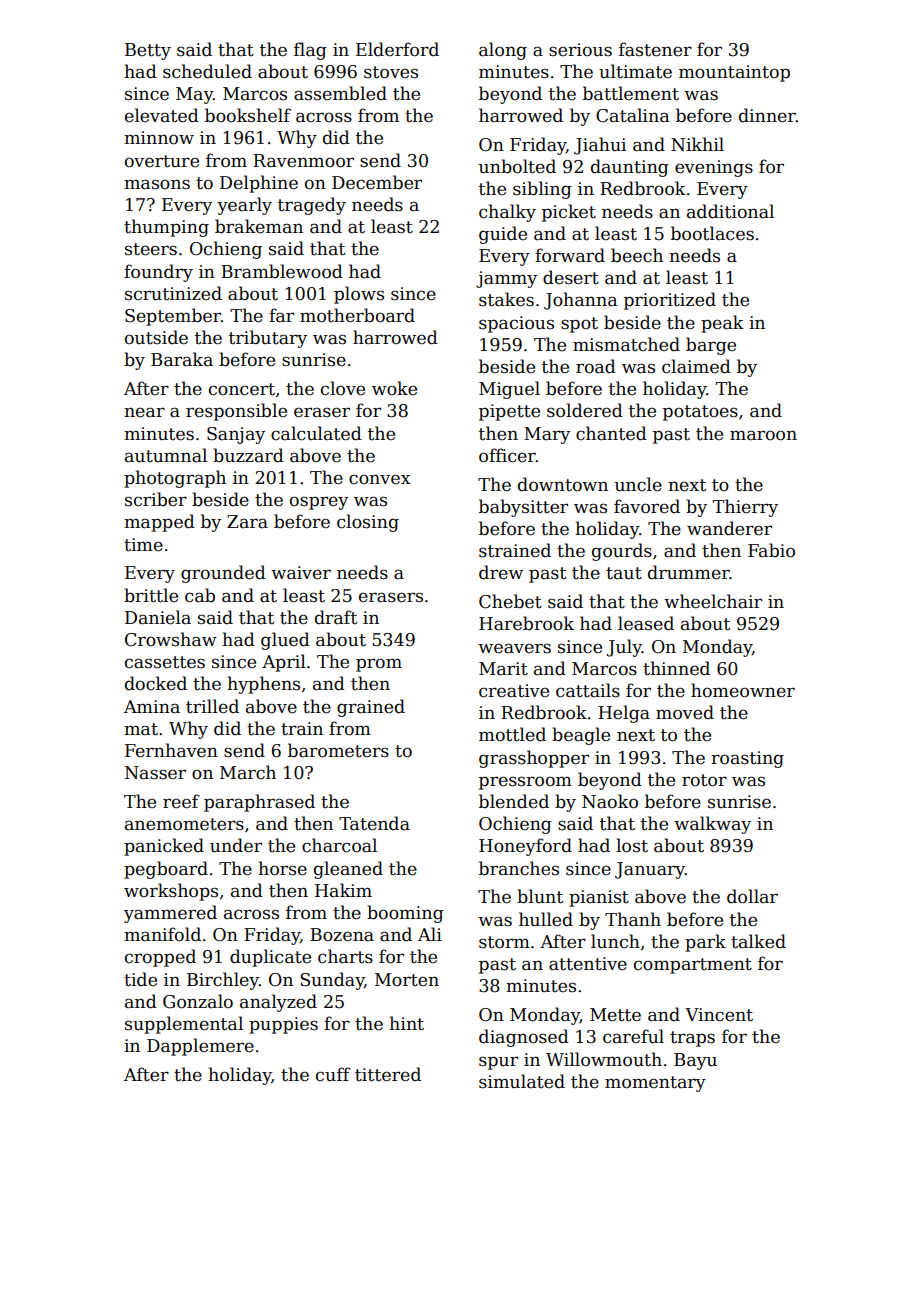 Image resolution: width=924 pixels, height=1308 pixels. I want to click on dinner, so click(767, 115).
